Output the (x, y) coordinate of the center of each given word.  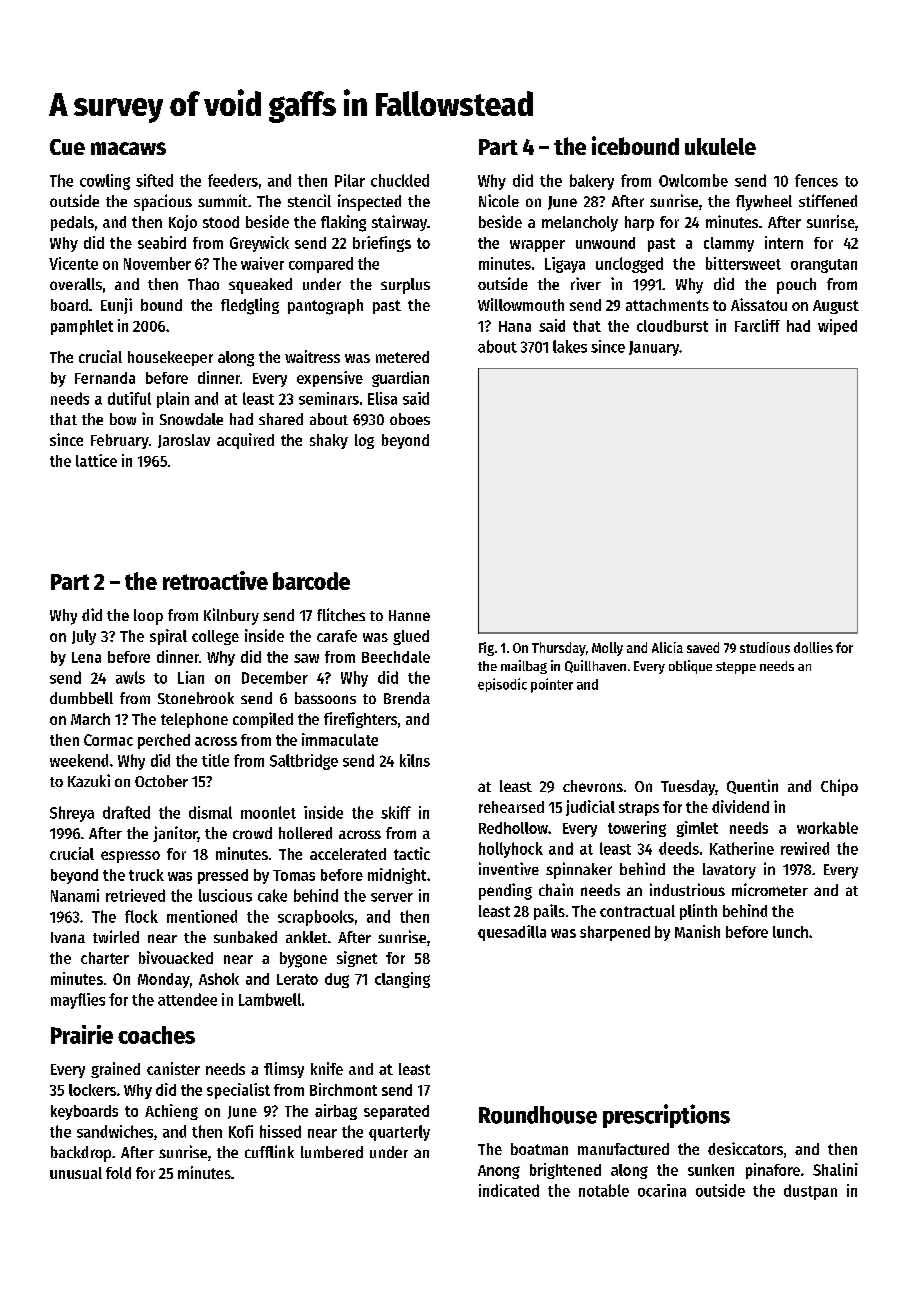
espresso (130, 857)
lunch (790, 932)
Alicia (667, 647)
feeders (233, 180)
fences (816, 180)
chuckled (400, 180)
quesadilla (512, 933)
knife (327, 1068)
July (84, 637)
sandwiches (115, 1131)
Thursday (559, 649)
